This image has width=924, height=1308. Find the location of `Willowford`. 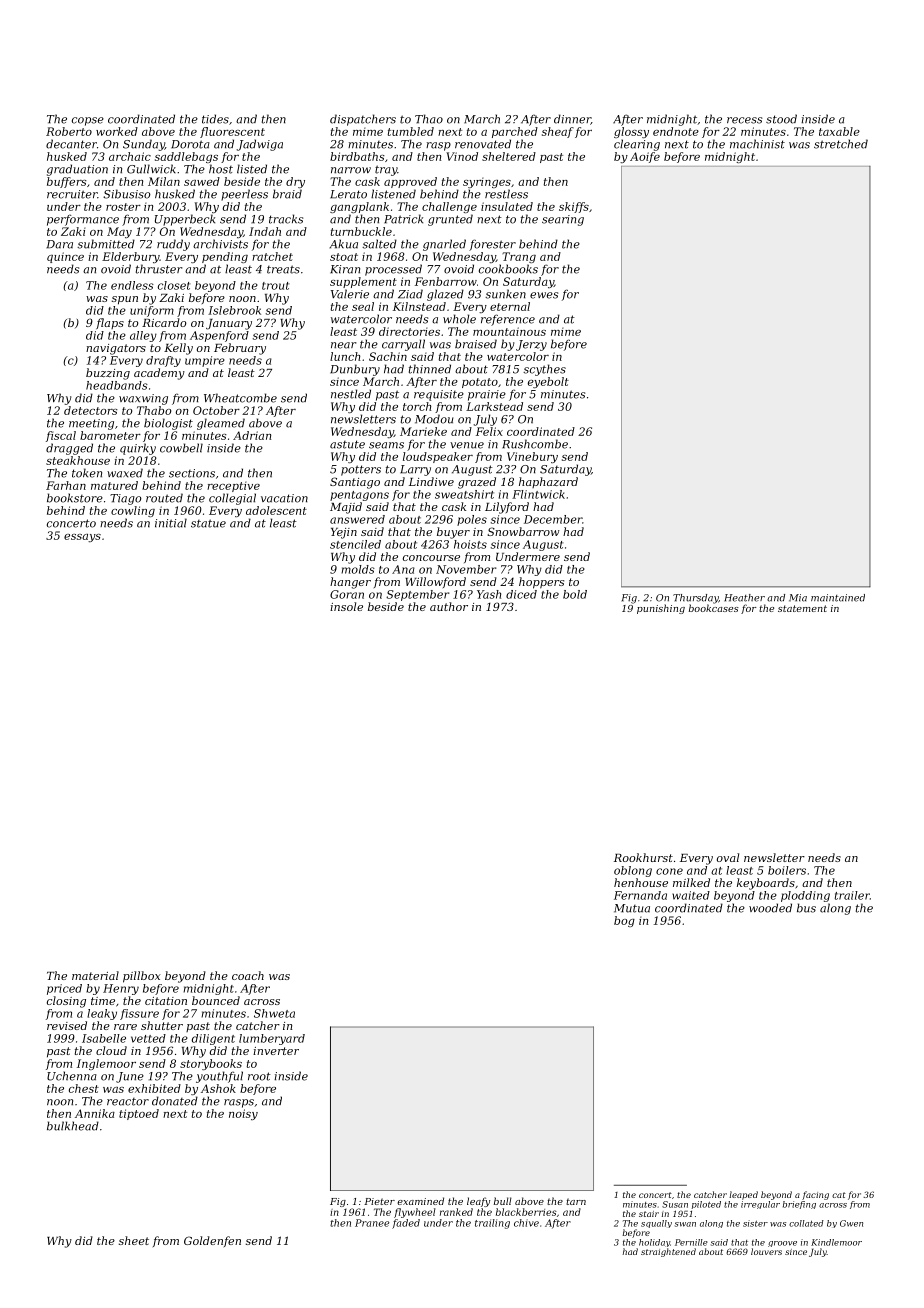

Willowford is located at coordinates (435, 582).
